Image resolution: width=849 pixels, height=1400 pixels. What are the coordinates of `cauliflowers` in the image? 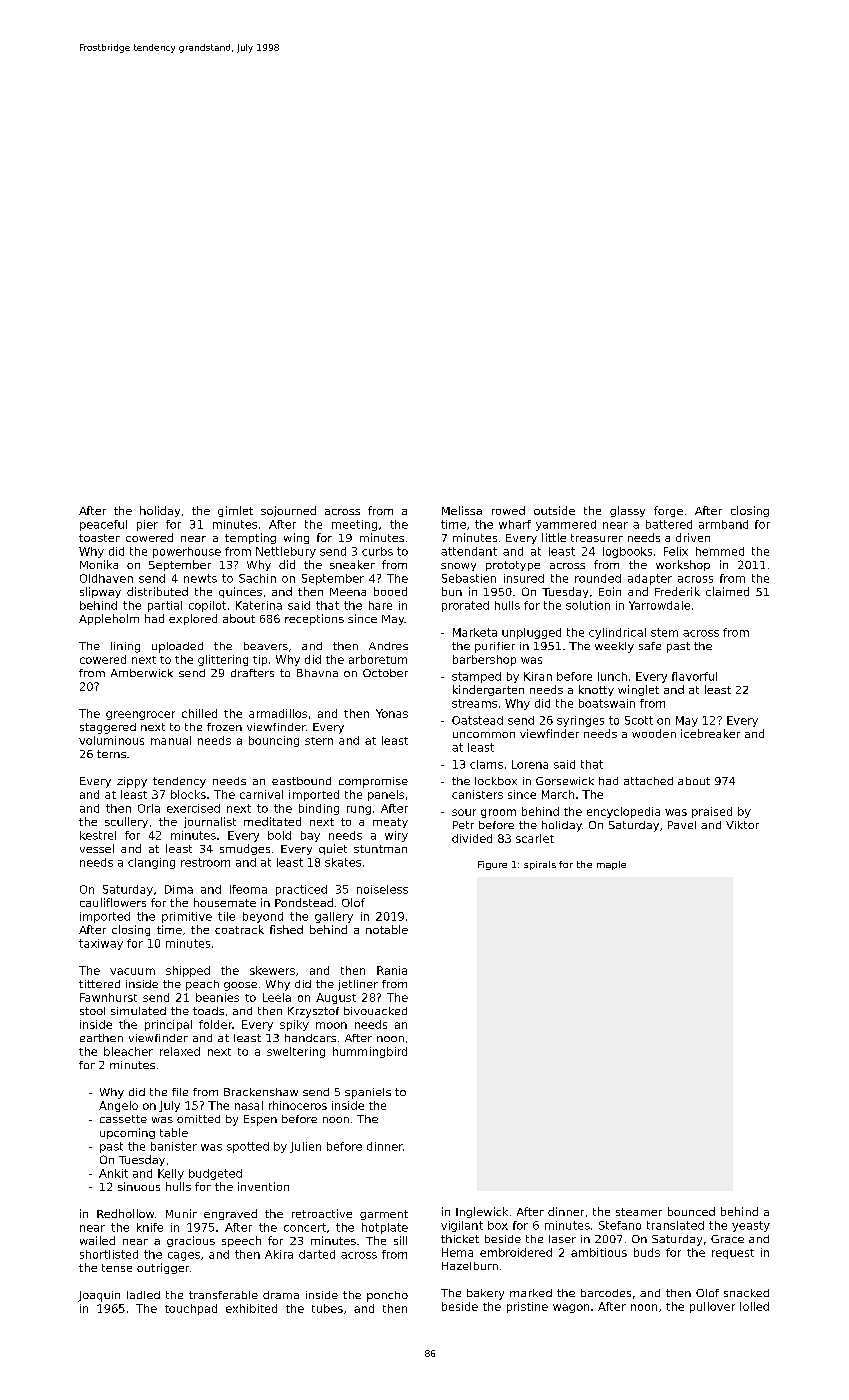 It's located at (113, 902).
